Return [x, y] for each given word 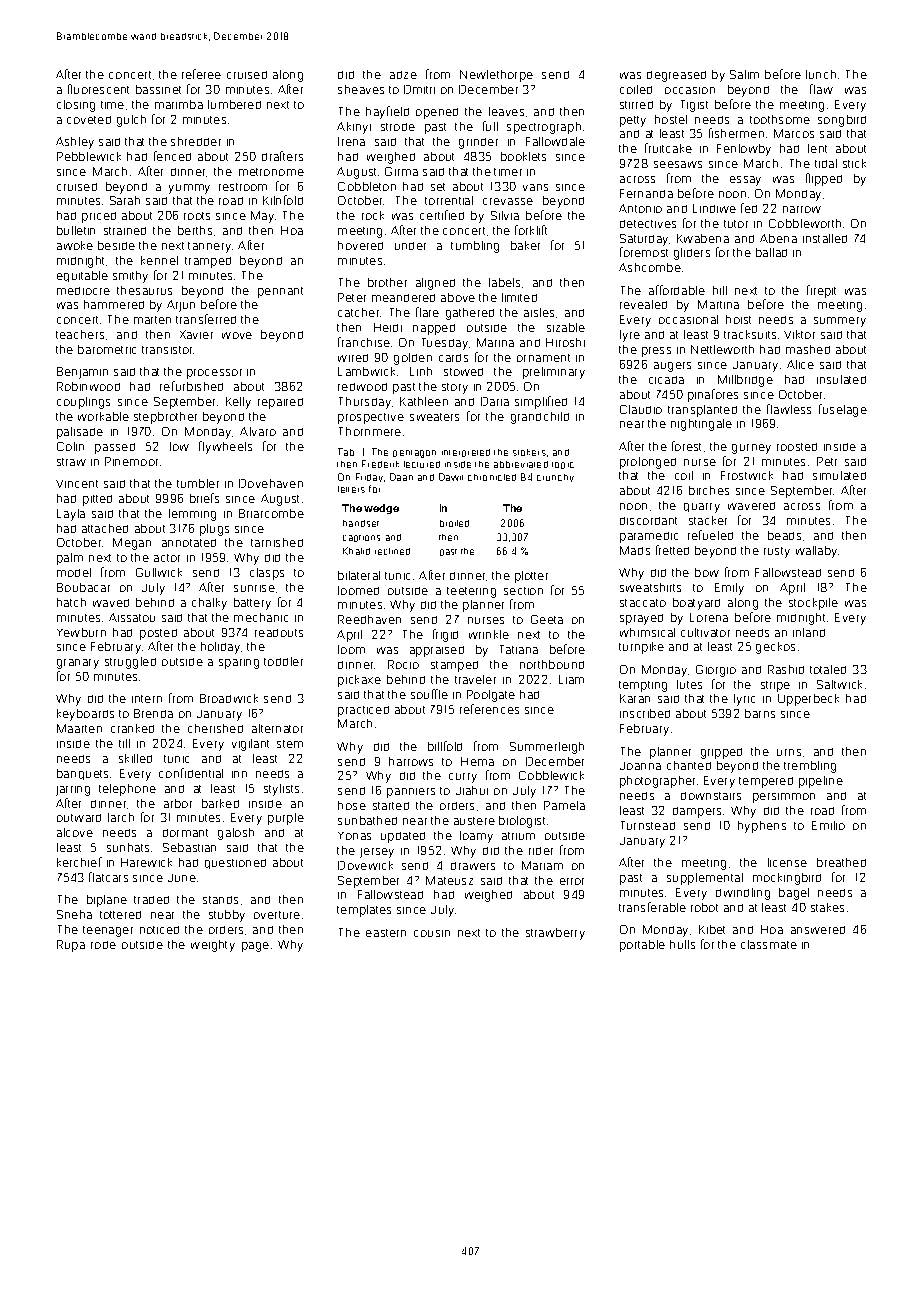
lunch [821, 74]
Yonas [354, 836]
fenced [172, 156]
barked [220, 803]
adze [403, 75]
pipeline [821, 782]
